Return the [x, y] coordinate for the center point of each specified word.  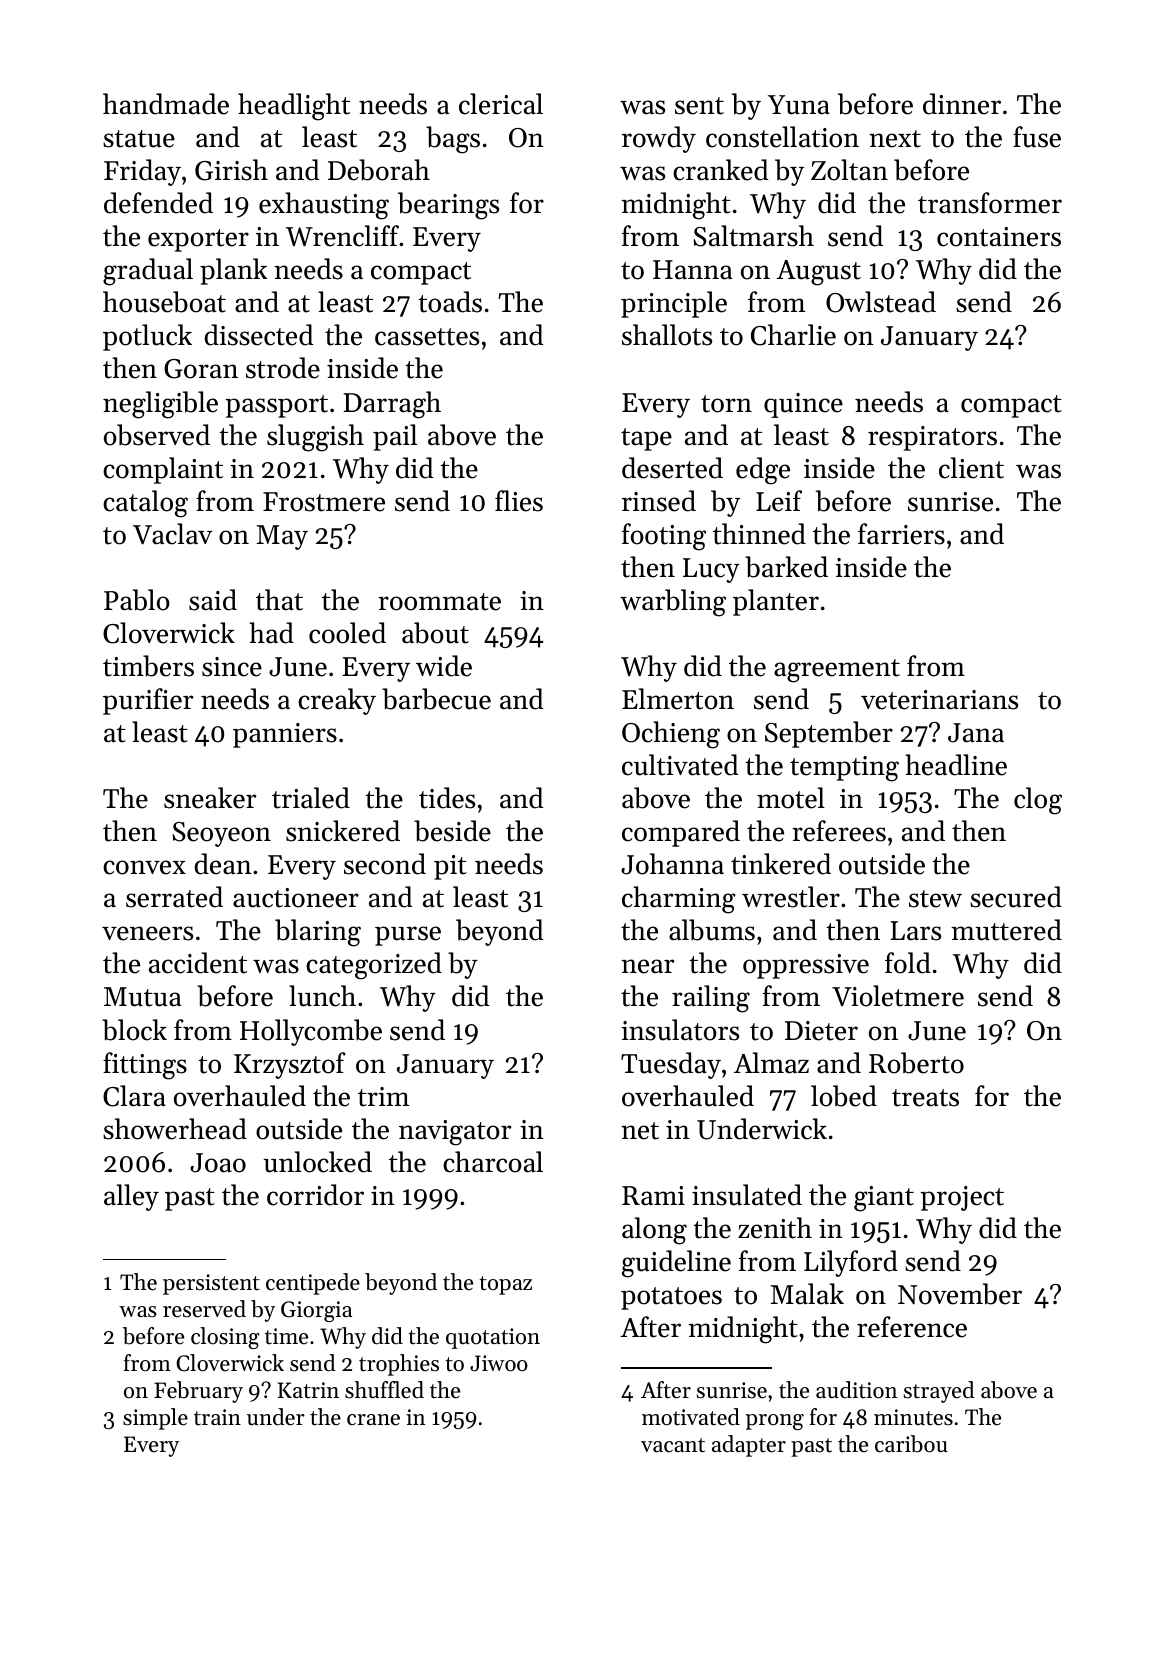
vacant [673, 1445]
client [971, 468]
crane [373, 1420]
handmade [166, 104]
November [960, 1294]
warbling [673, 603]
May [282, 537]
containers [999, 237]
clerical [501, 104]
